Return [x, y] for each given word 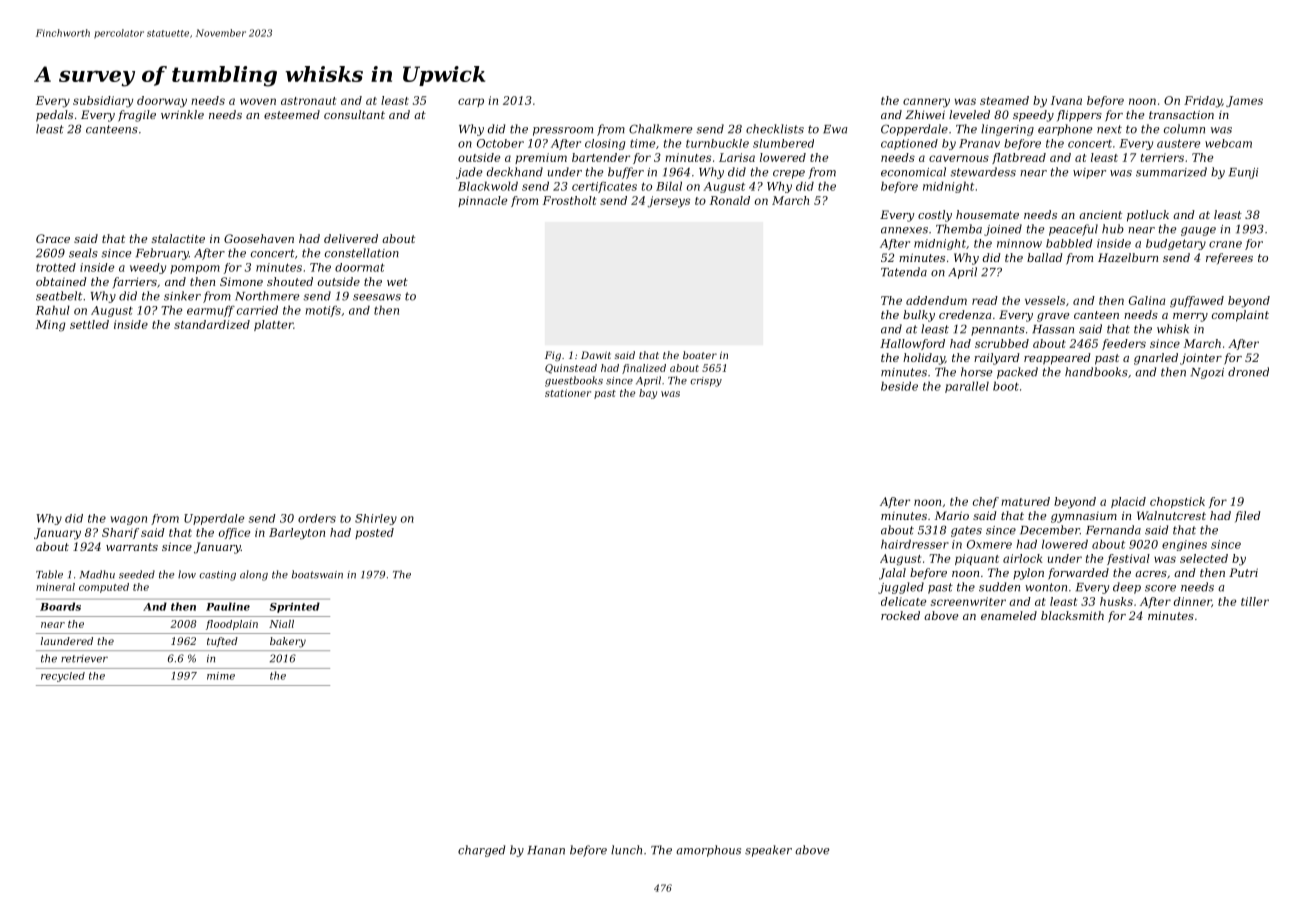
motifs [323, 311]
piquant [977, 559]
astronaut [308, 101]
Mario [952, 515]
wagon [128, 520]
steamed [1004, 100]
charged [481, 851]
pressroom [563, 131]
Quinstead [571, 369]
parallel [967, 387]
